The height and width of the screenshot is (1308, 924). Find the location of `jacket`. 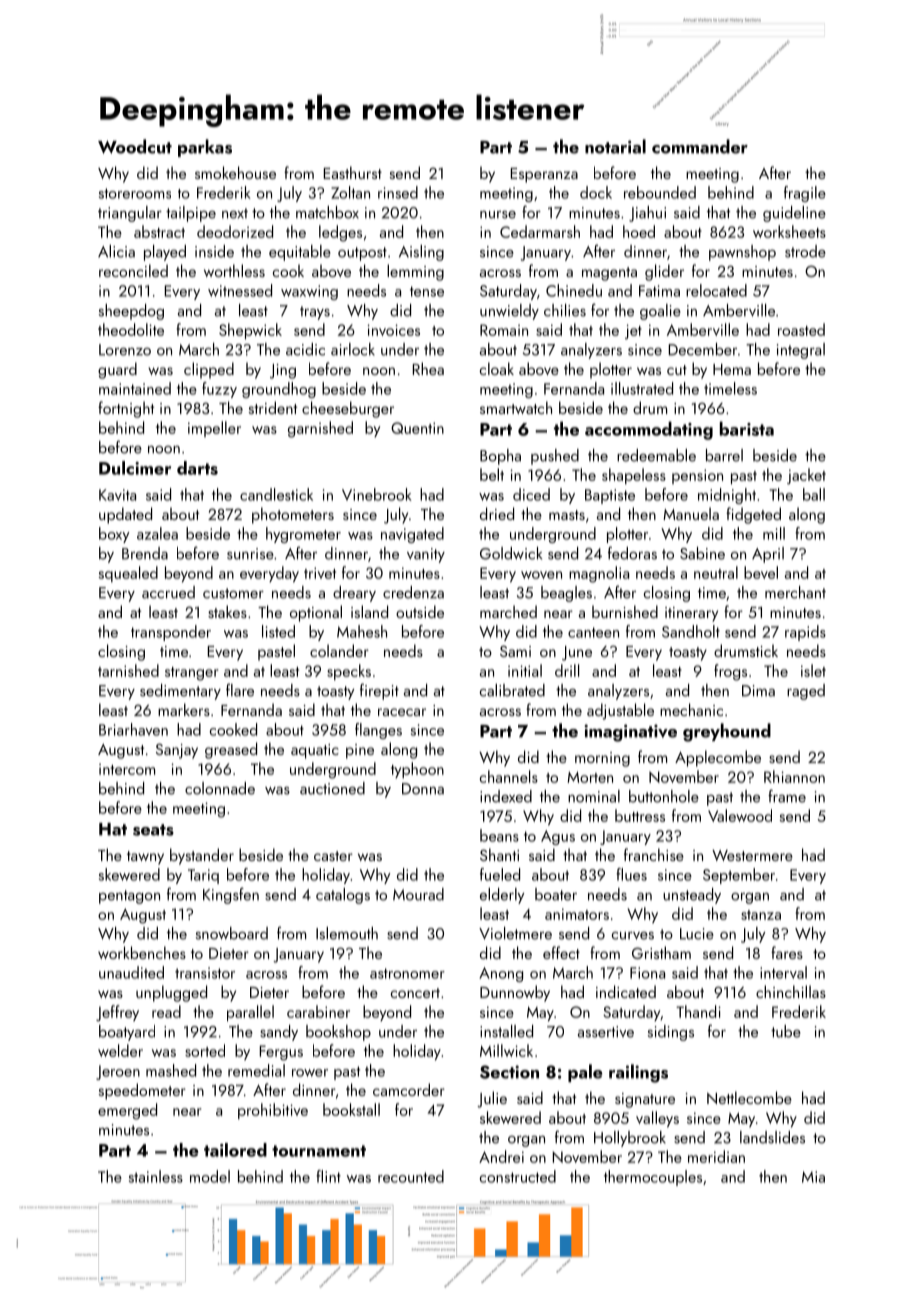

jacket is located at coordinates (806, 476).
